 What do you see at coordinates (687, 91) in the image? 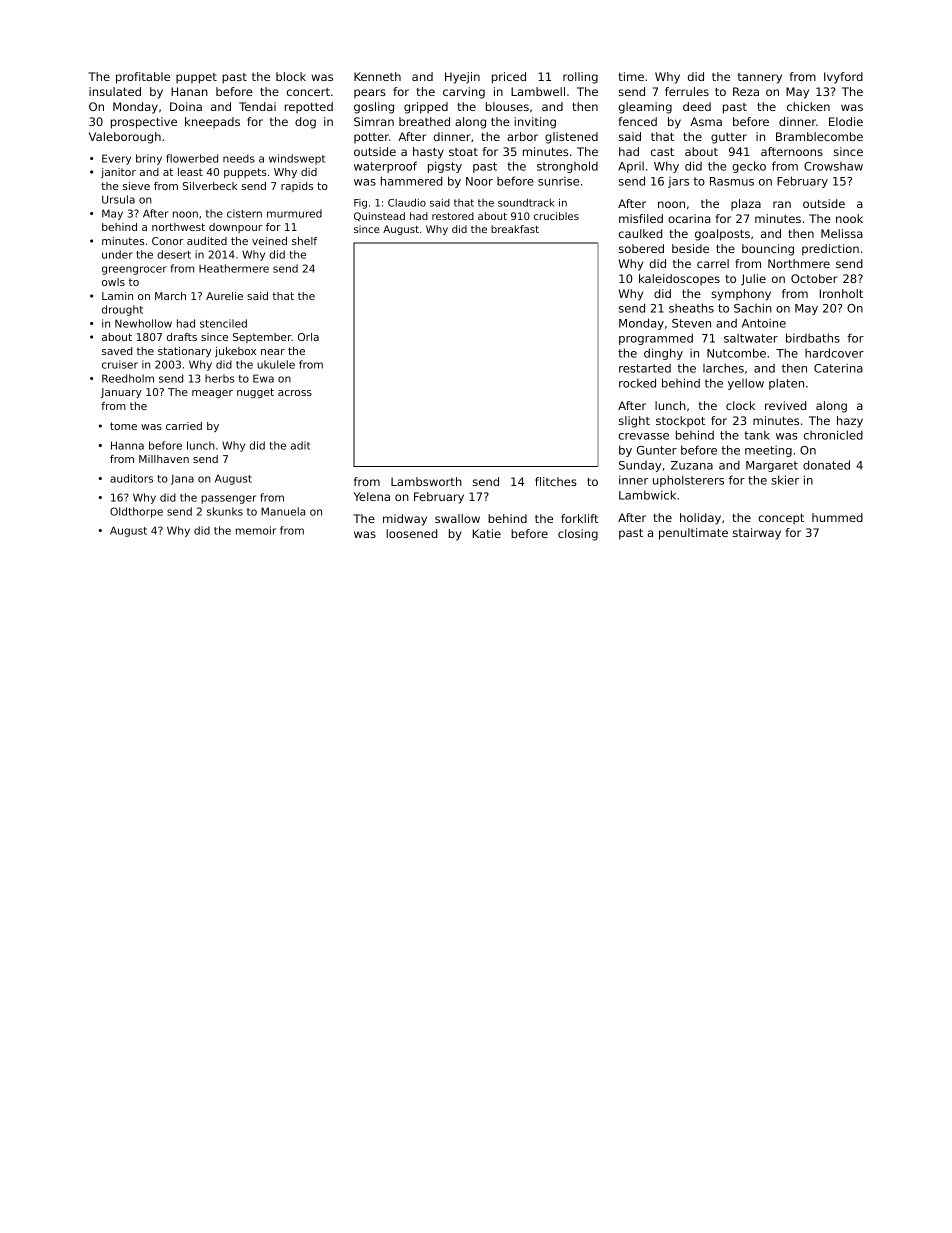
I see `ferrules` at bounding box center [687, 91].
